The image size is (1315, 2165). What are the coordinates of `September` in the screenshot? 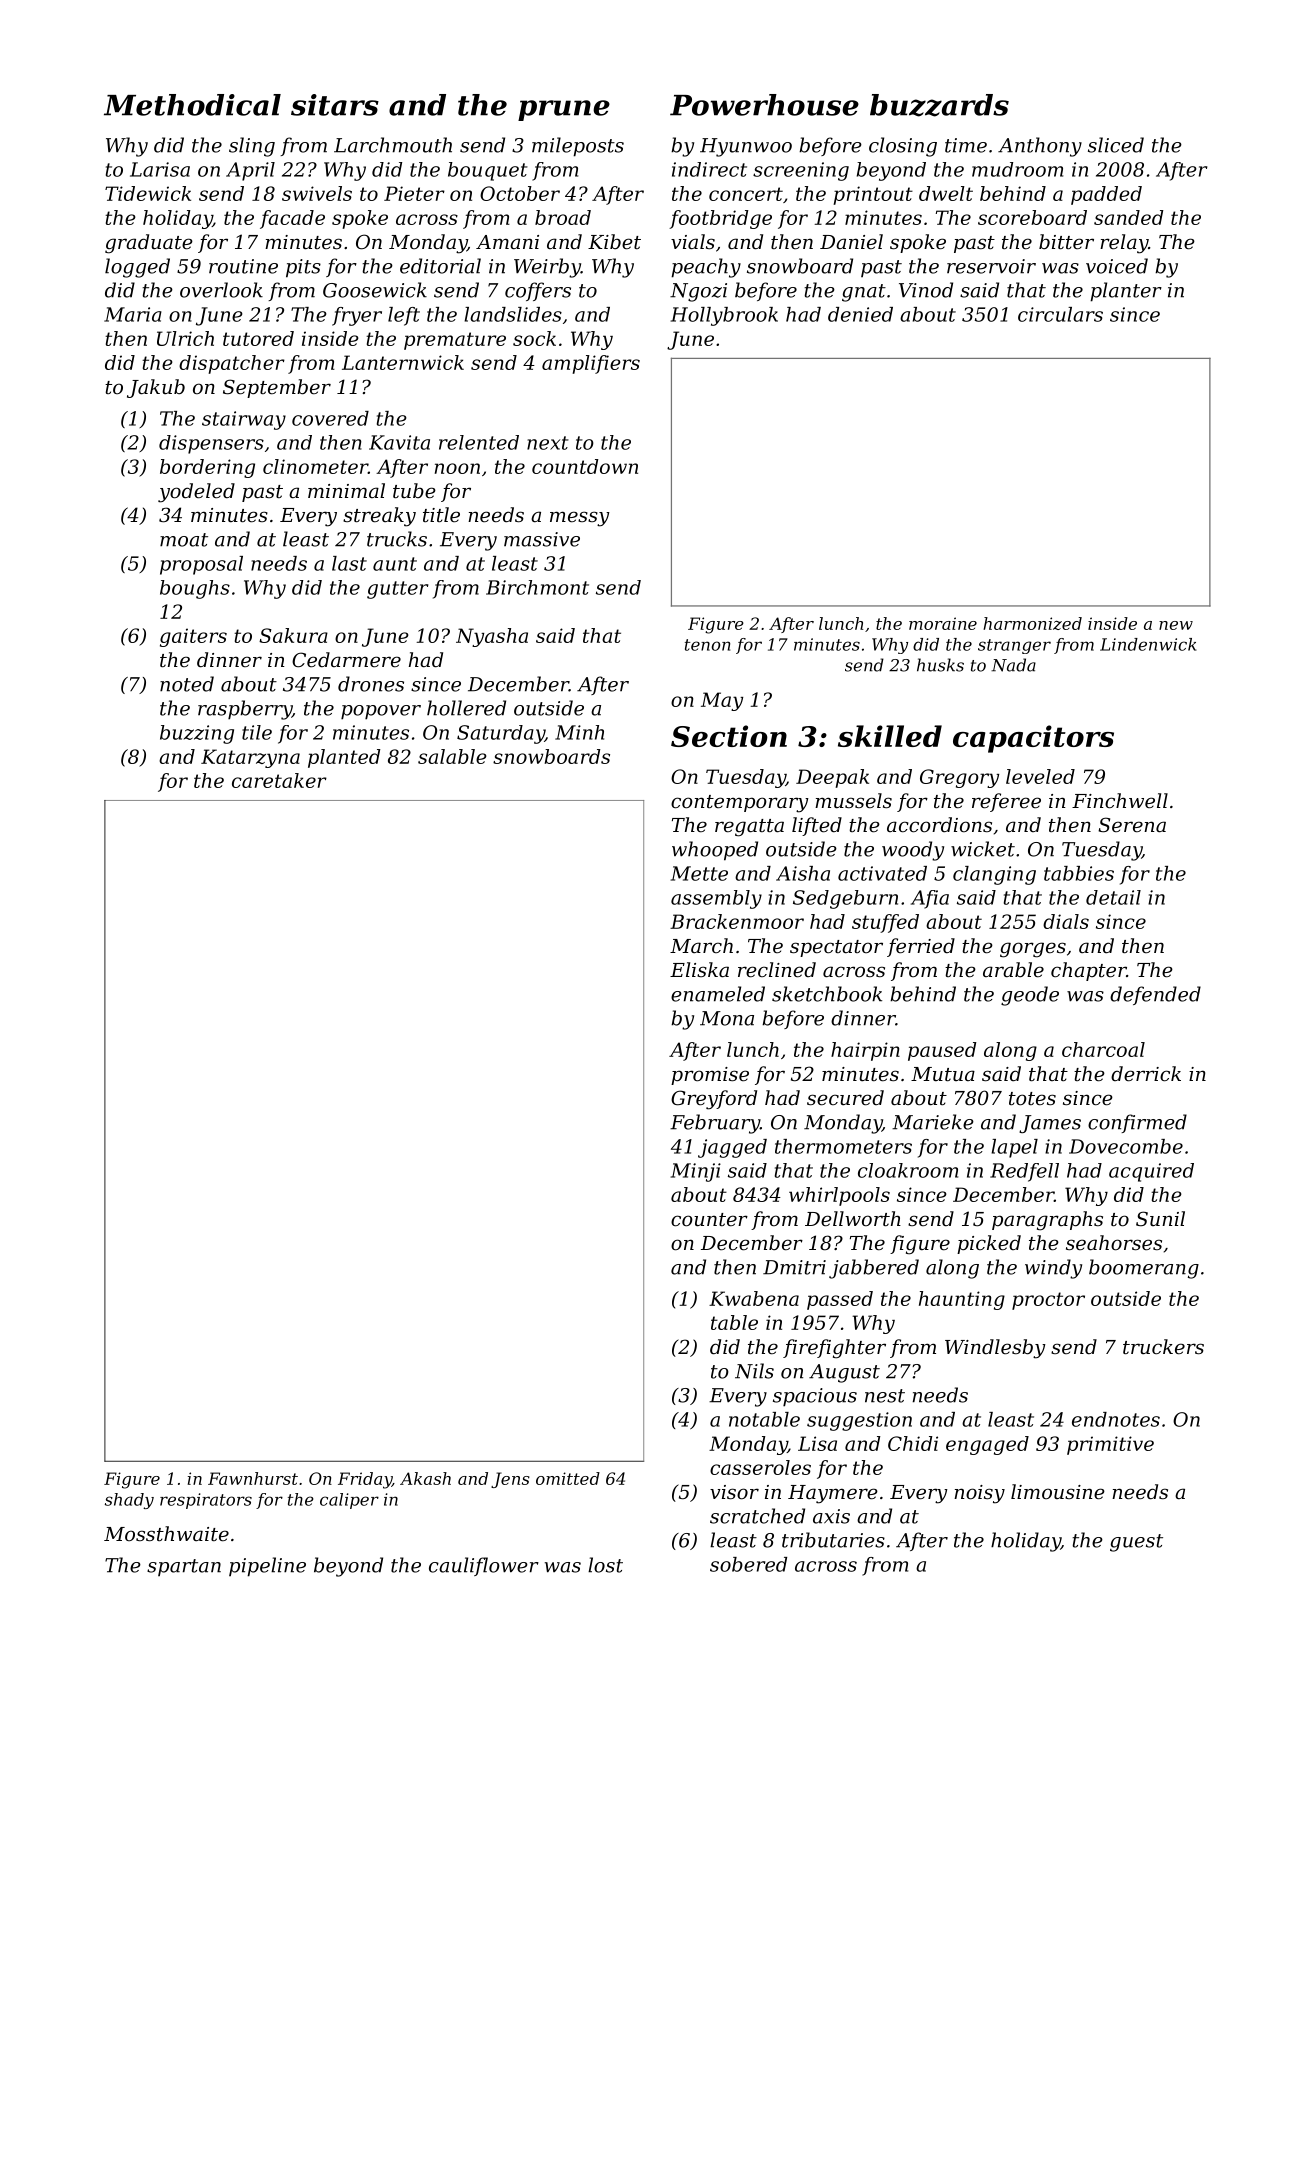 It's located at (277, 388).
